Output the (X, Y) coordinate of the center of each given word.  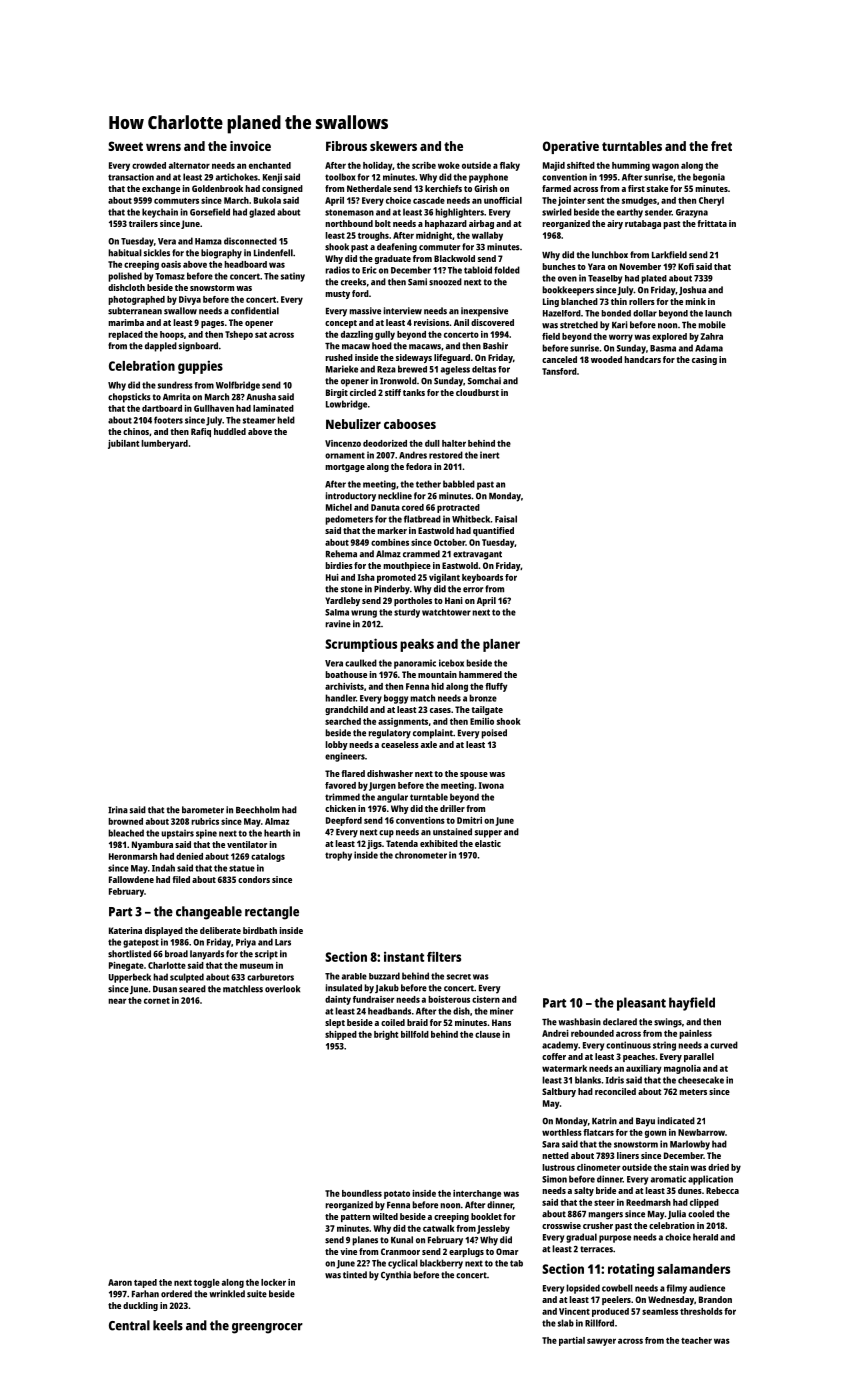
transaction (131, 177)
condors (254, 879)
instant (404, 956)
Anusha (261, 397)
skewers (393, 146)
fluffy (496, 687)
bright (386, 1035)
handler (340, 698)
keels (168, 1325)
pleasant (641, 1004)
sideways (414, 358)
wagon (665, 167)
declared (620, 1022)
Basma (663, 348)
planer (501, 645)
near (117, 1001)
